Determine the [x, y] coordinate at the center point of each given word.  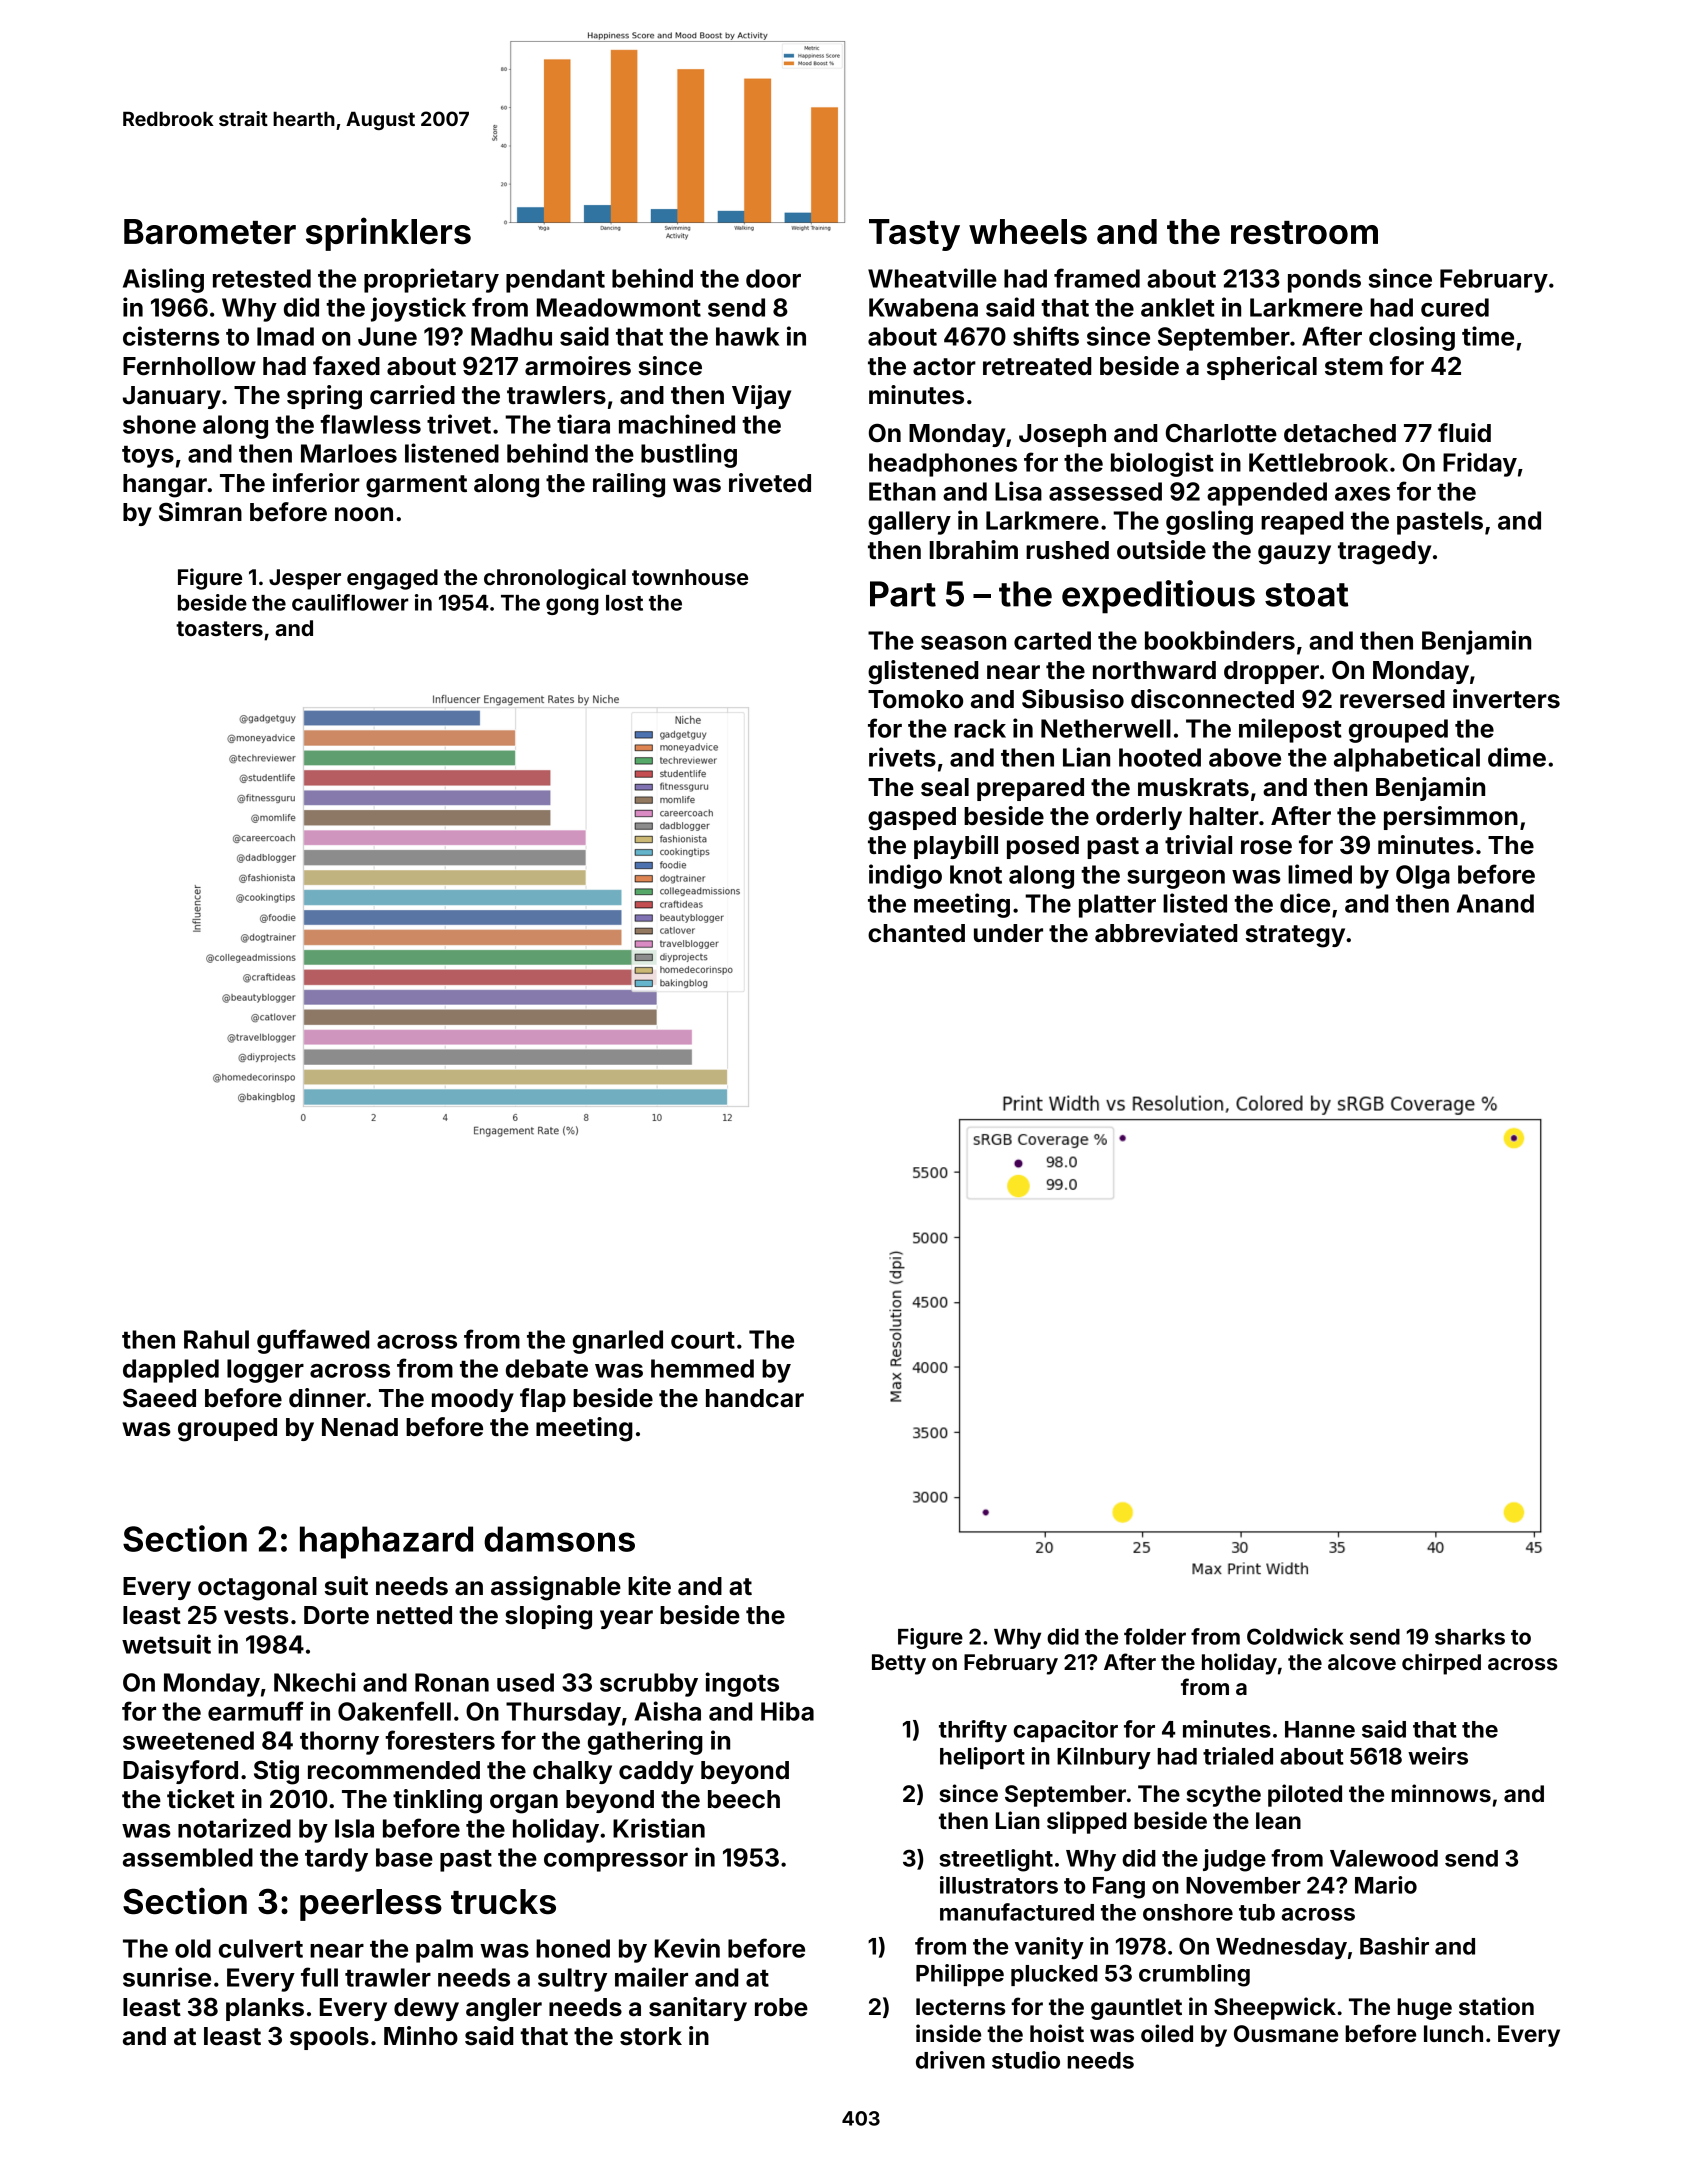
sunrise [167, 1977]
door [773, 278]
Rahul [216, 1339]
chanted [916, 933]
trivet [459, 424]
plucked [1054, 1975]
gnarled [618, 1342]
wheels [1028, 231]
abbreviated [1166, 933]
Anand [1495, 903]
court [703, 1340]
